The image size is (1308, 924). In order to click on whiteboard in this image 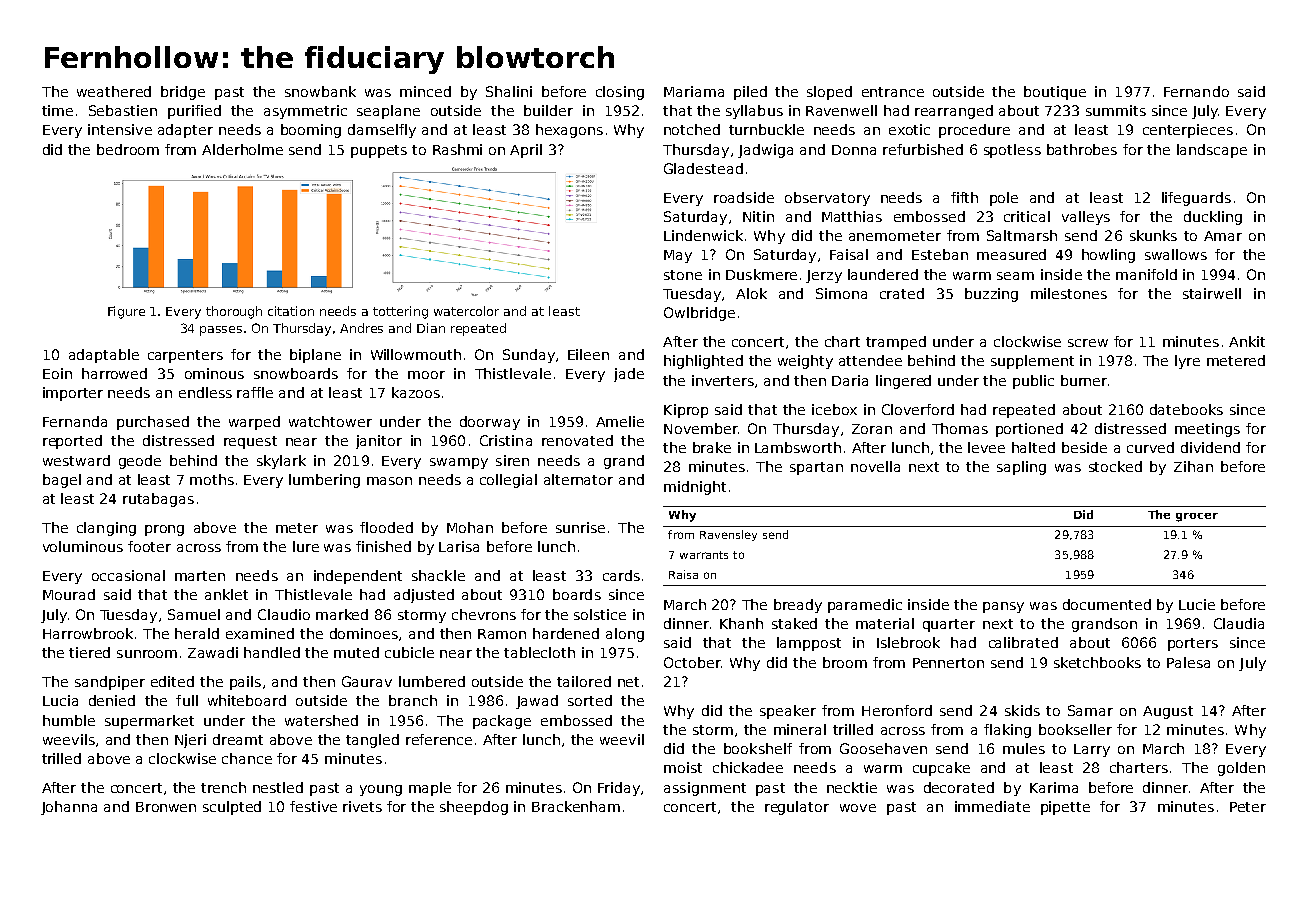, I will do `click(247, 700)`.
